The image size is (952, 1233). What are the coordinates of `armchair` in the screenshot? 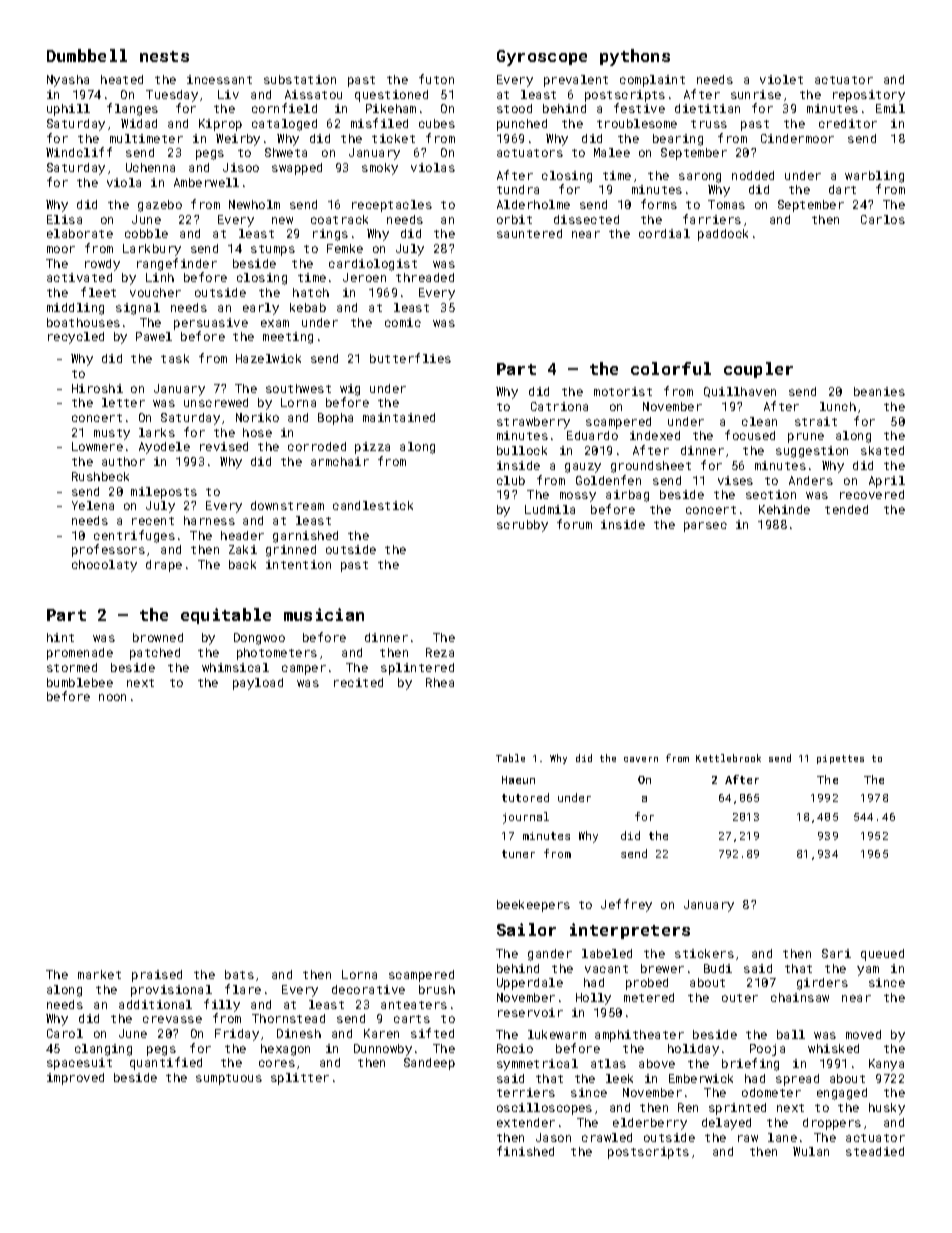 It's located at (340, 461).
